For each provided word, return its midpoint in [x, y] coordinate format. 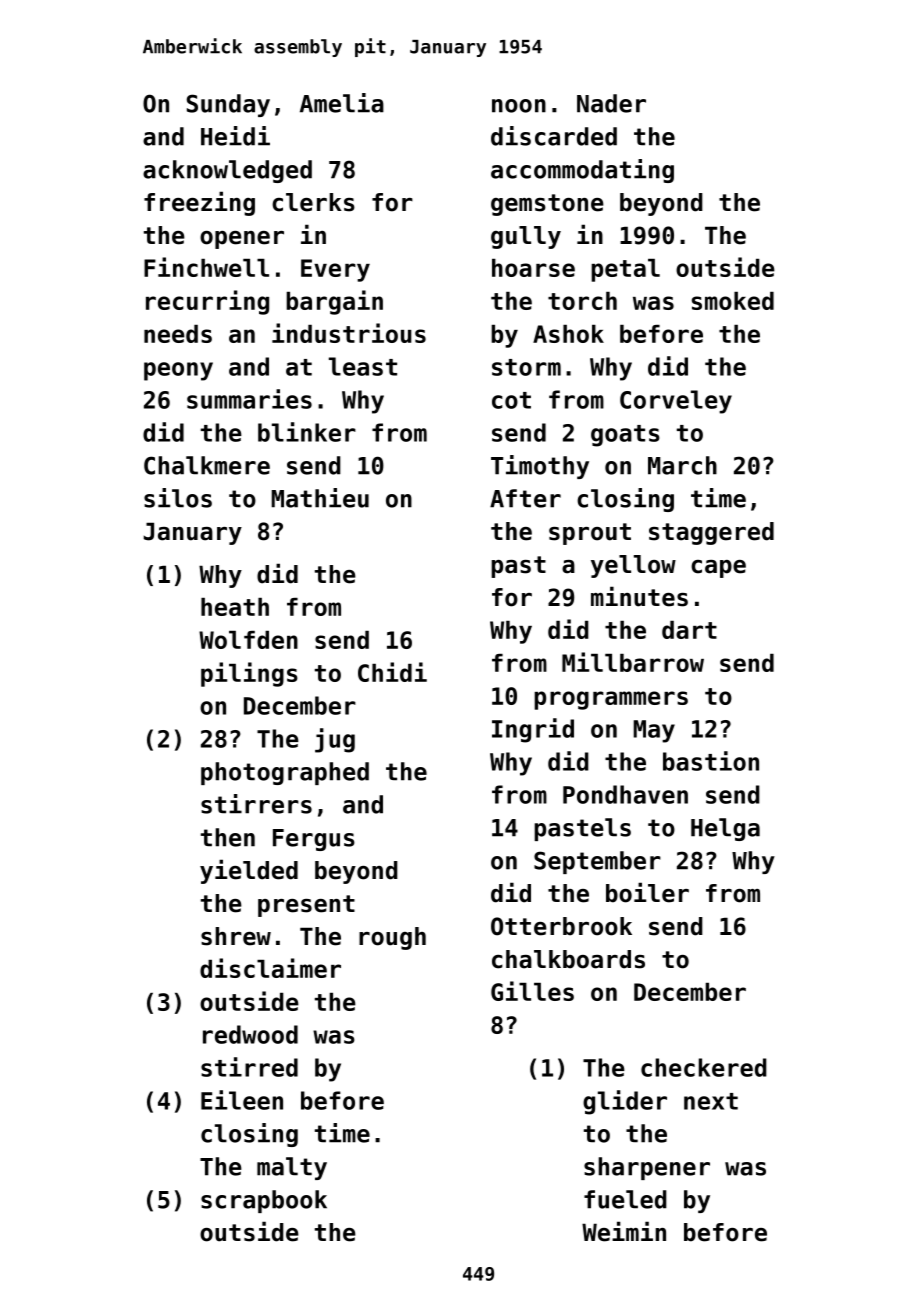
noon [519, 106]
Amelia [342, 103]
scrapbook [264, 1201]
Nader [611, 103]
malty [292, 1168]
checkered [704, 1067]
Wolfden [248, 640]
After [525, 498]
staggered [711, 533]
